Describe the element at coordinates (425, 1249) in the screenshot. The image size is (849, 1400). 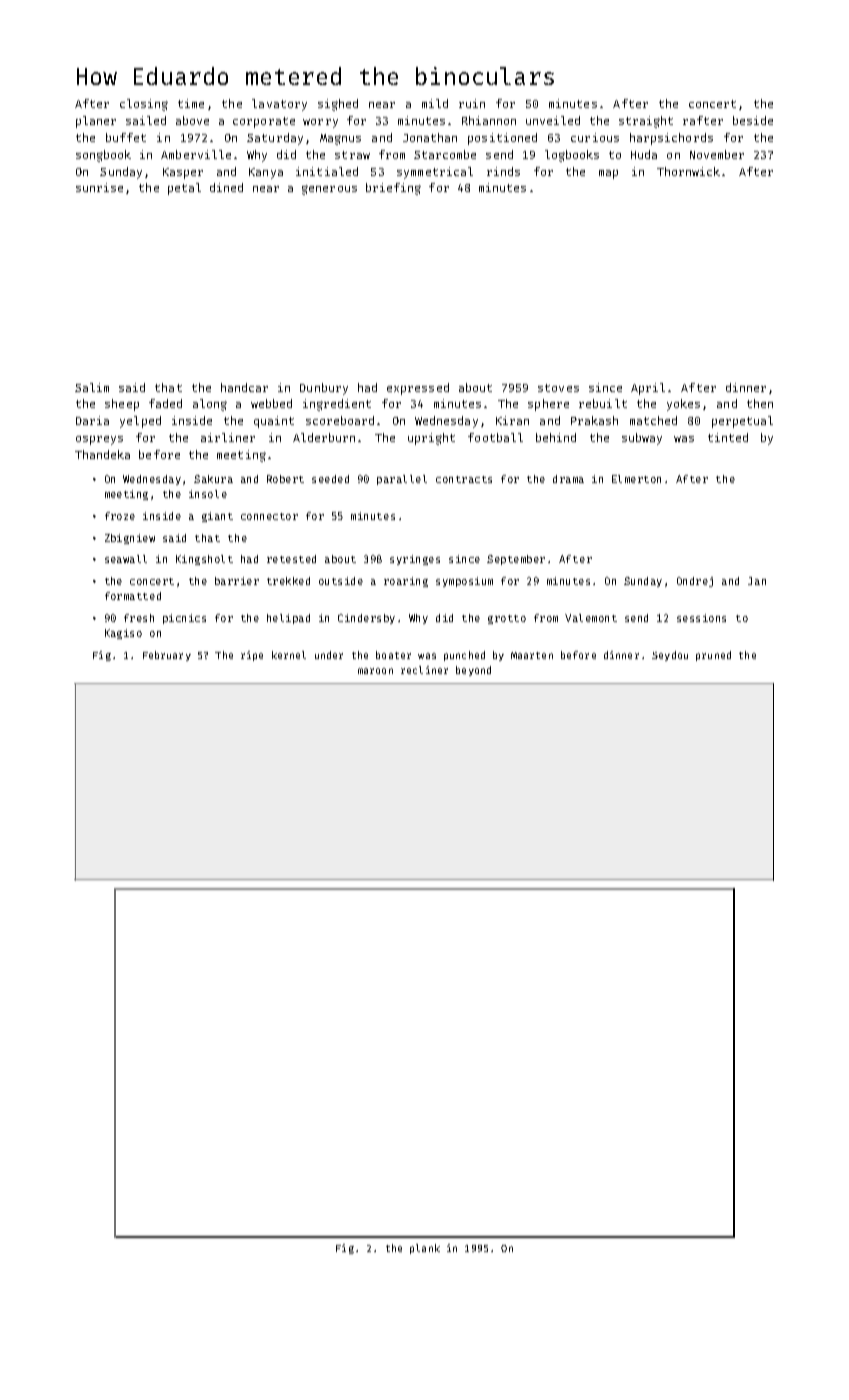
I see `plank` at that location.
